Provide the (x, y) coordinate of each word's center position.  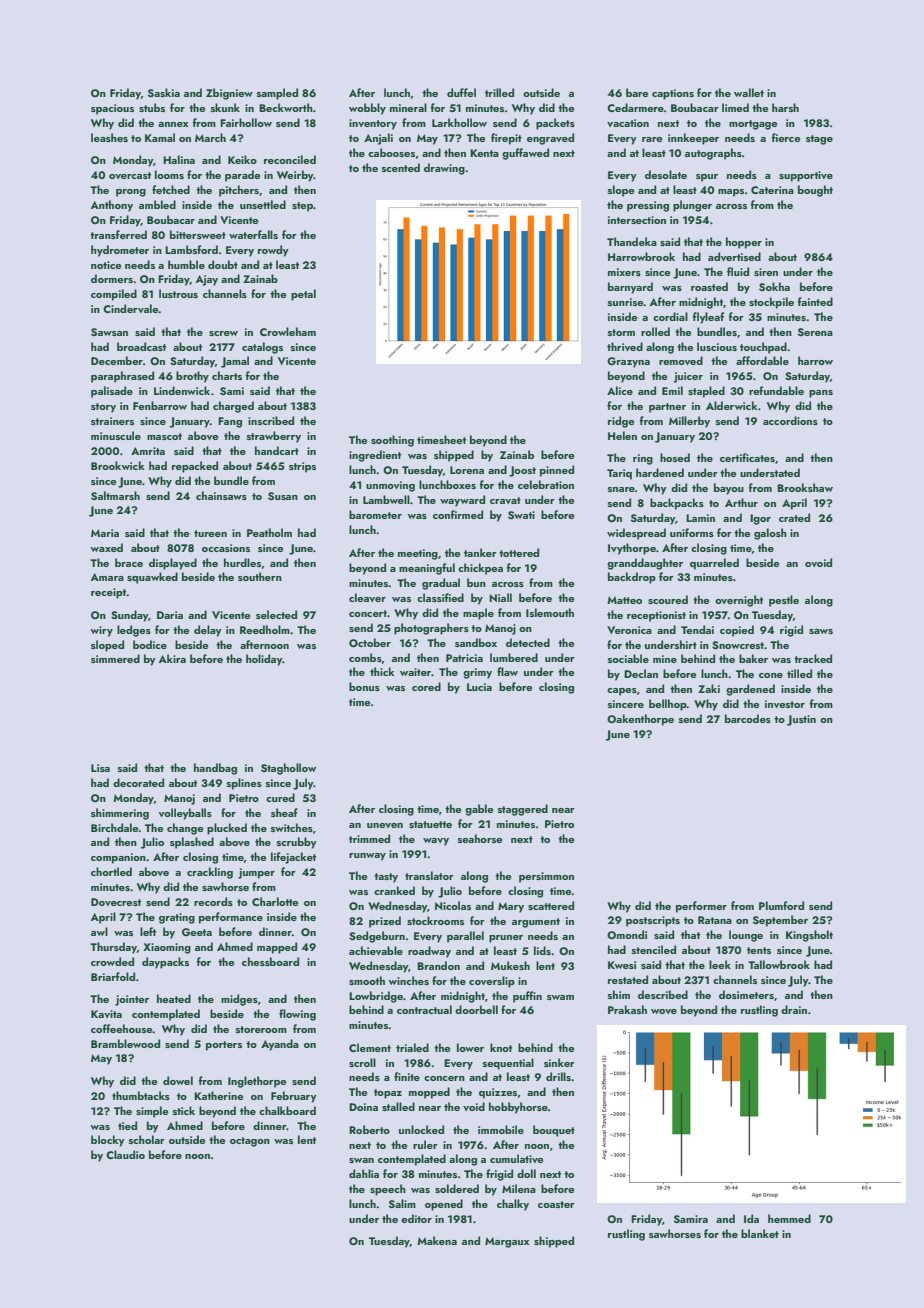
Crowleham (288, 331)
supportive (806, 176)
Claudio (125, 1154)
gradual (441, 584)
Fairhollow (246, 122)
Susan (283, 496)
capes (622, 692)
